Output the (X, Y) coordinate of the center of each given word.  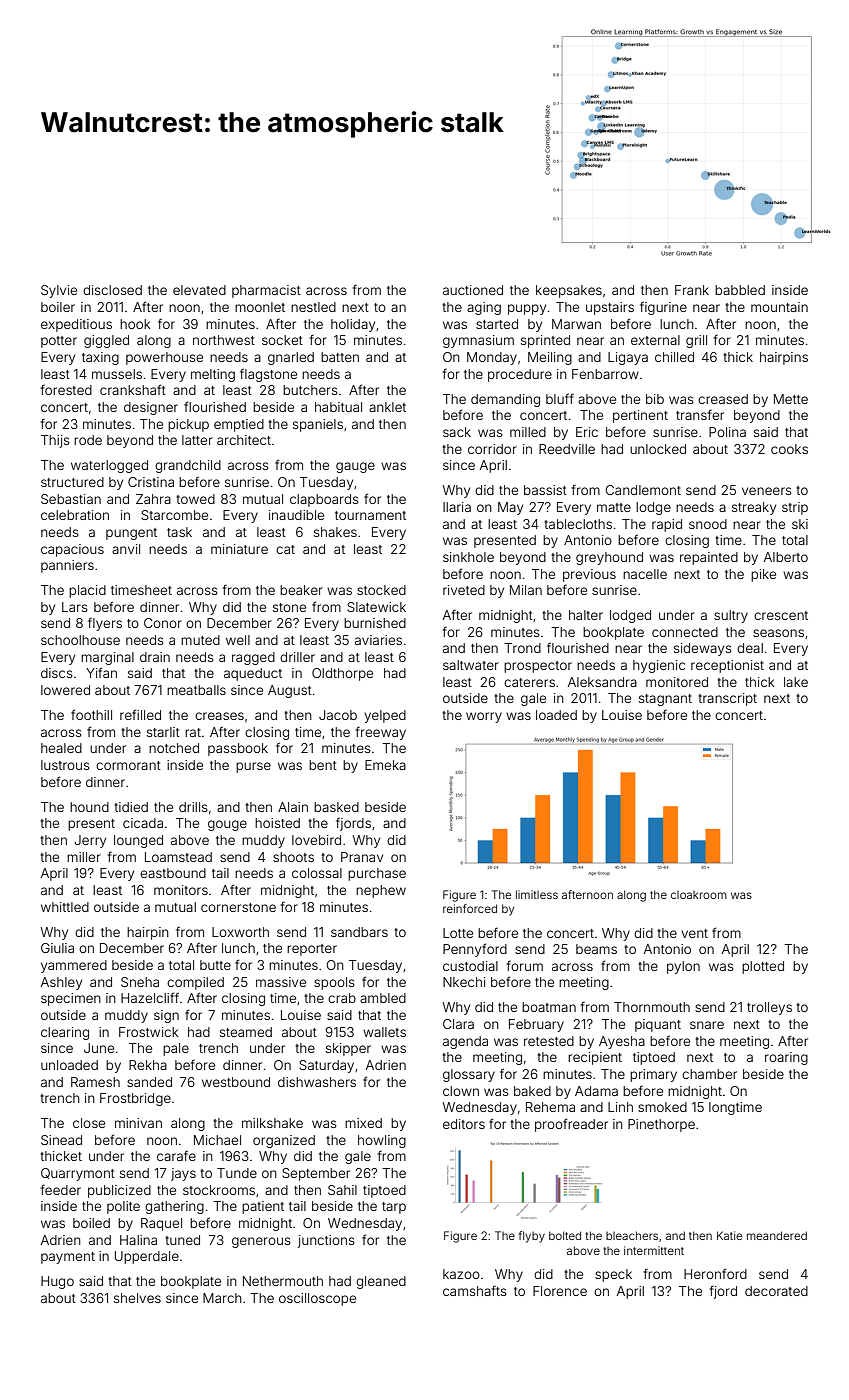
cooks (789, 449)
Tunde (237, 1173)
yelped (385, 716)
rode (88, 440)
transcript (727, 699)
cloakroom (699, 895)
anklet (387, 407)
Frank (692, 290)
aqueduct (253, 674)
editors (464, 1124)
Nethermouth (283, 1281)
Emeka (385, 765)
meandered (777, 1235)
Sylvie (59, 291)
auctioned (473, 290)
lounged (138, 841)
